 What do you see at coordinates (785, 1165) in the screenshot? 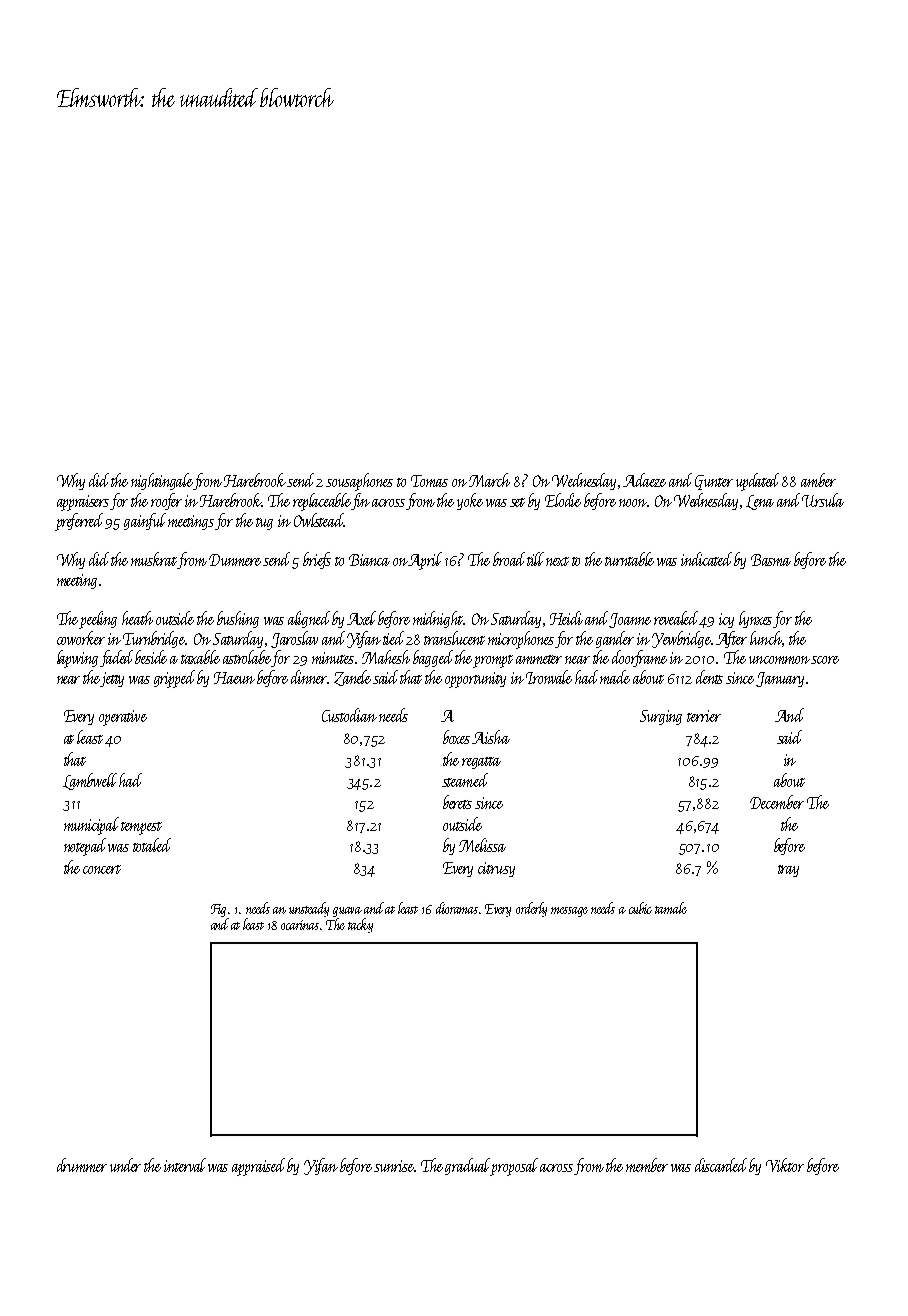
I see `Viktor` at bounding box center [785, 1165].
